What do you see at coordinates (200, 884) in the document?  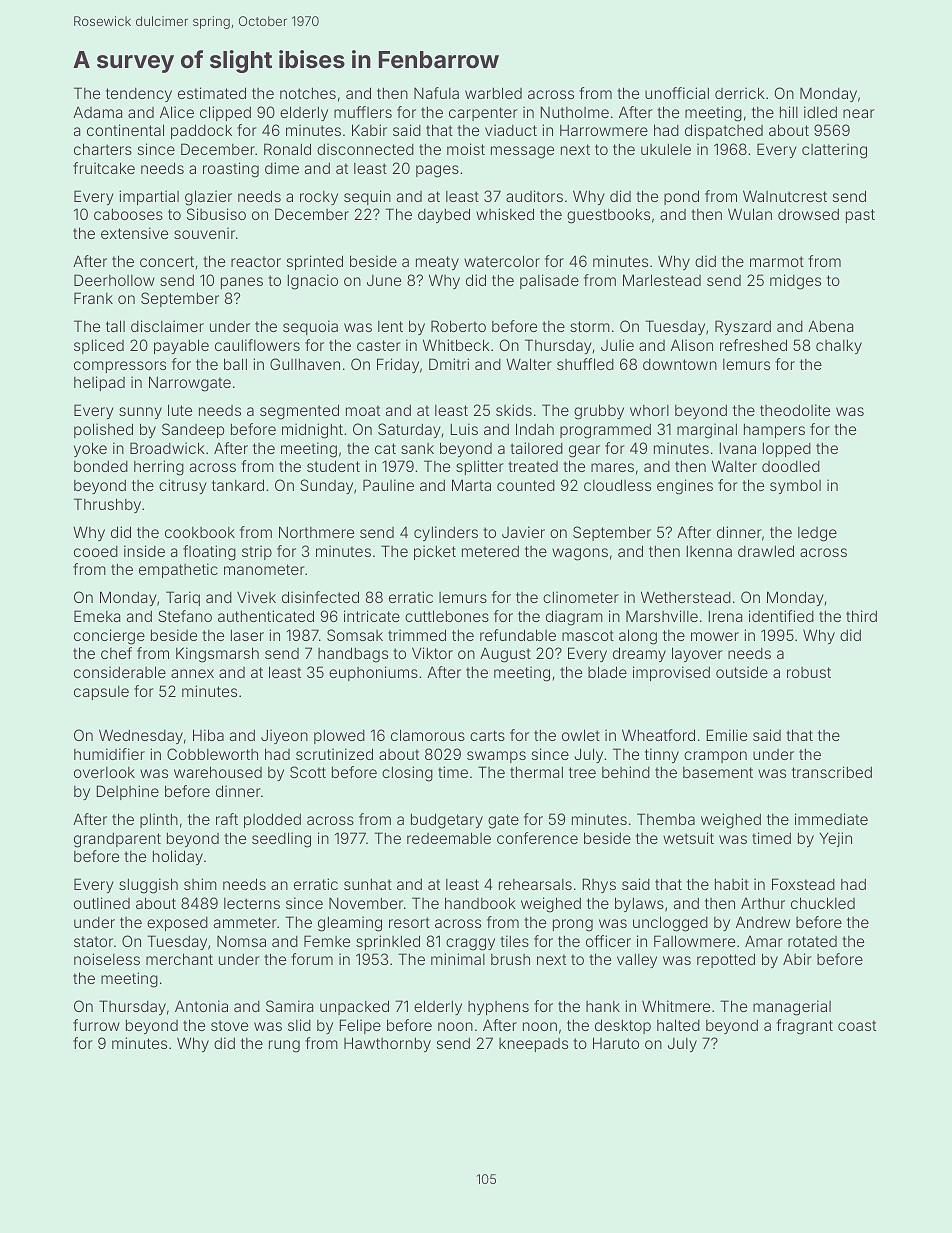 I see `shim` at bounding box center [200, 884].
